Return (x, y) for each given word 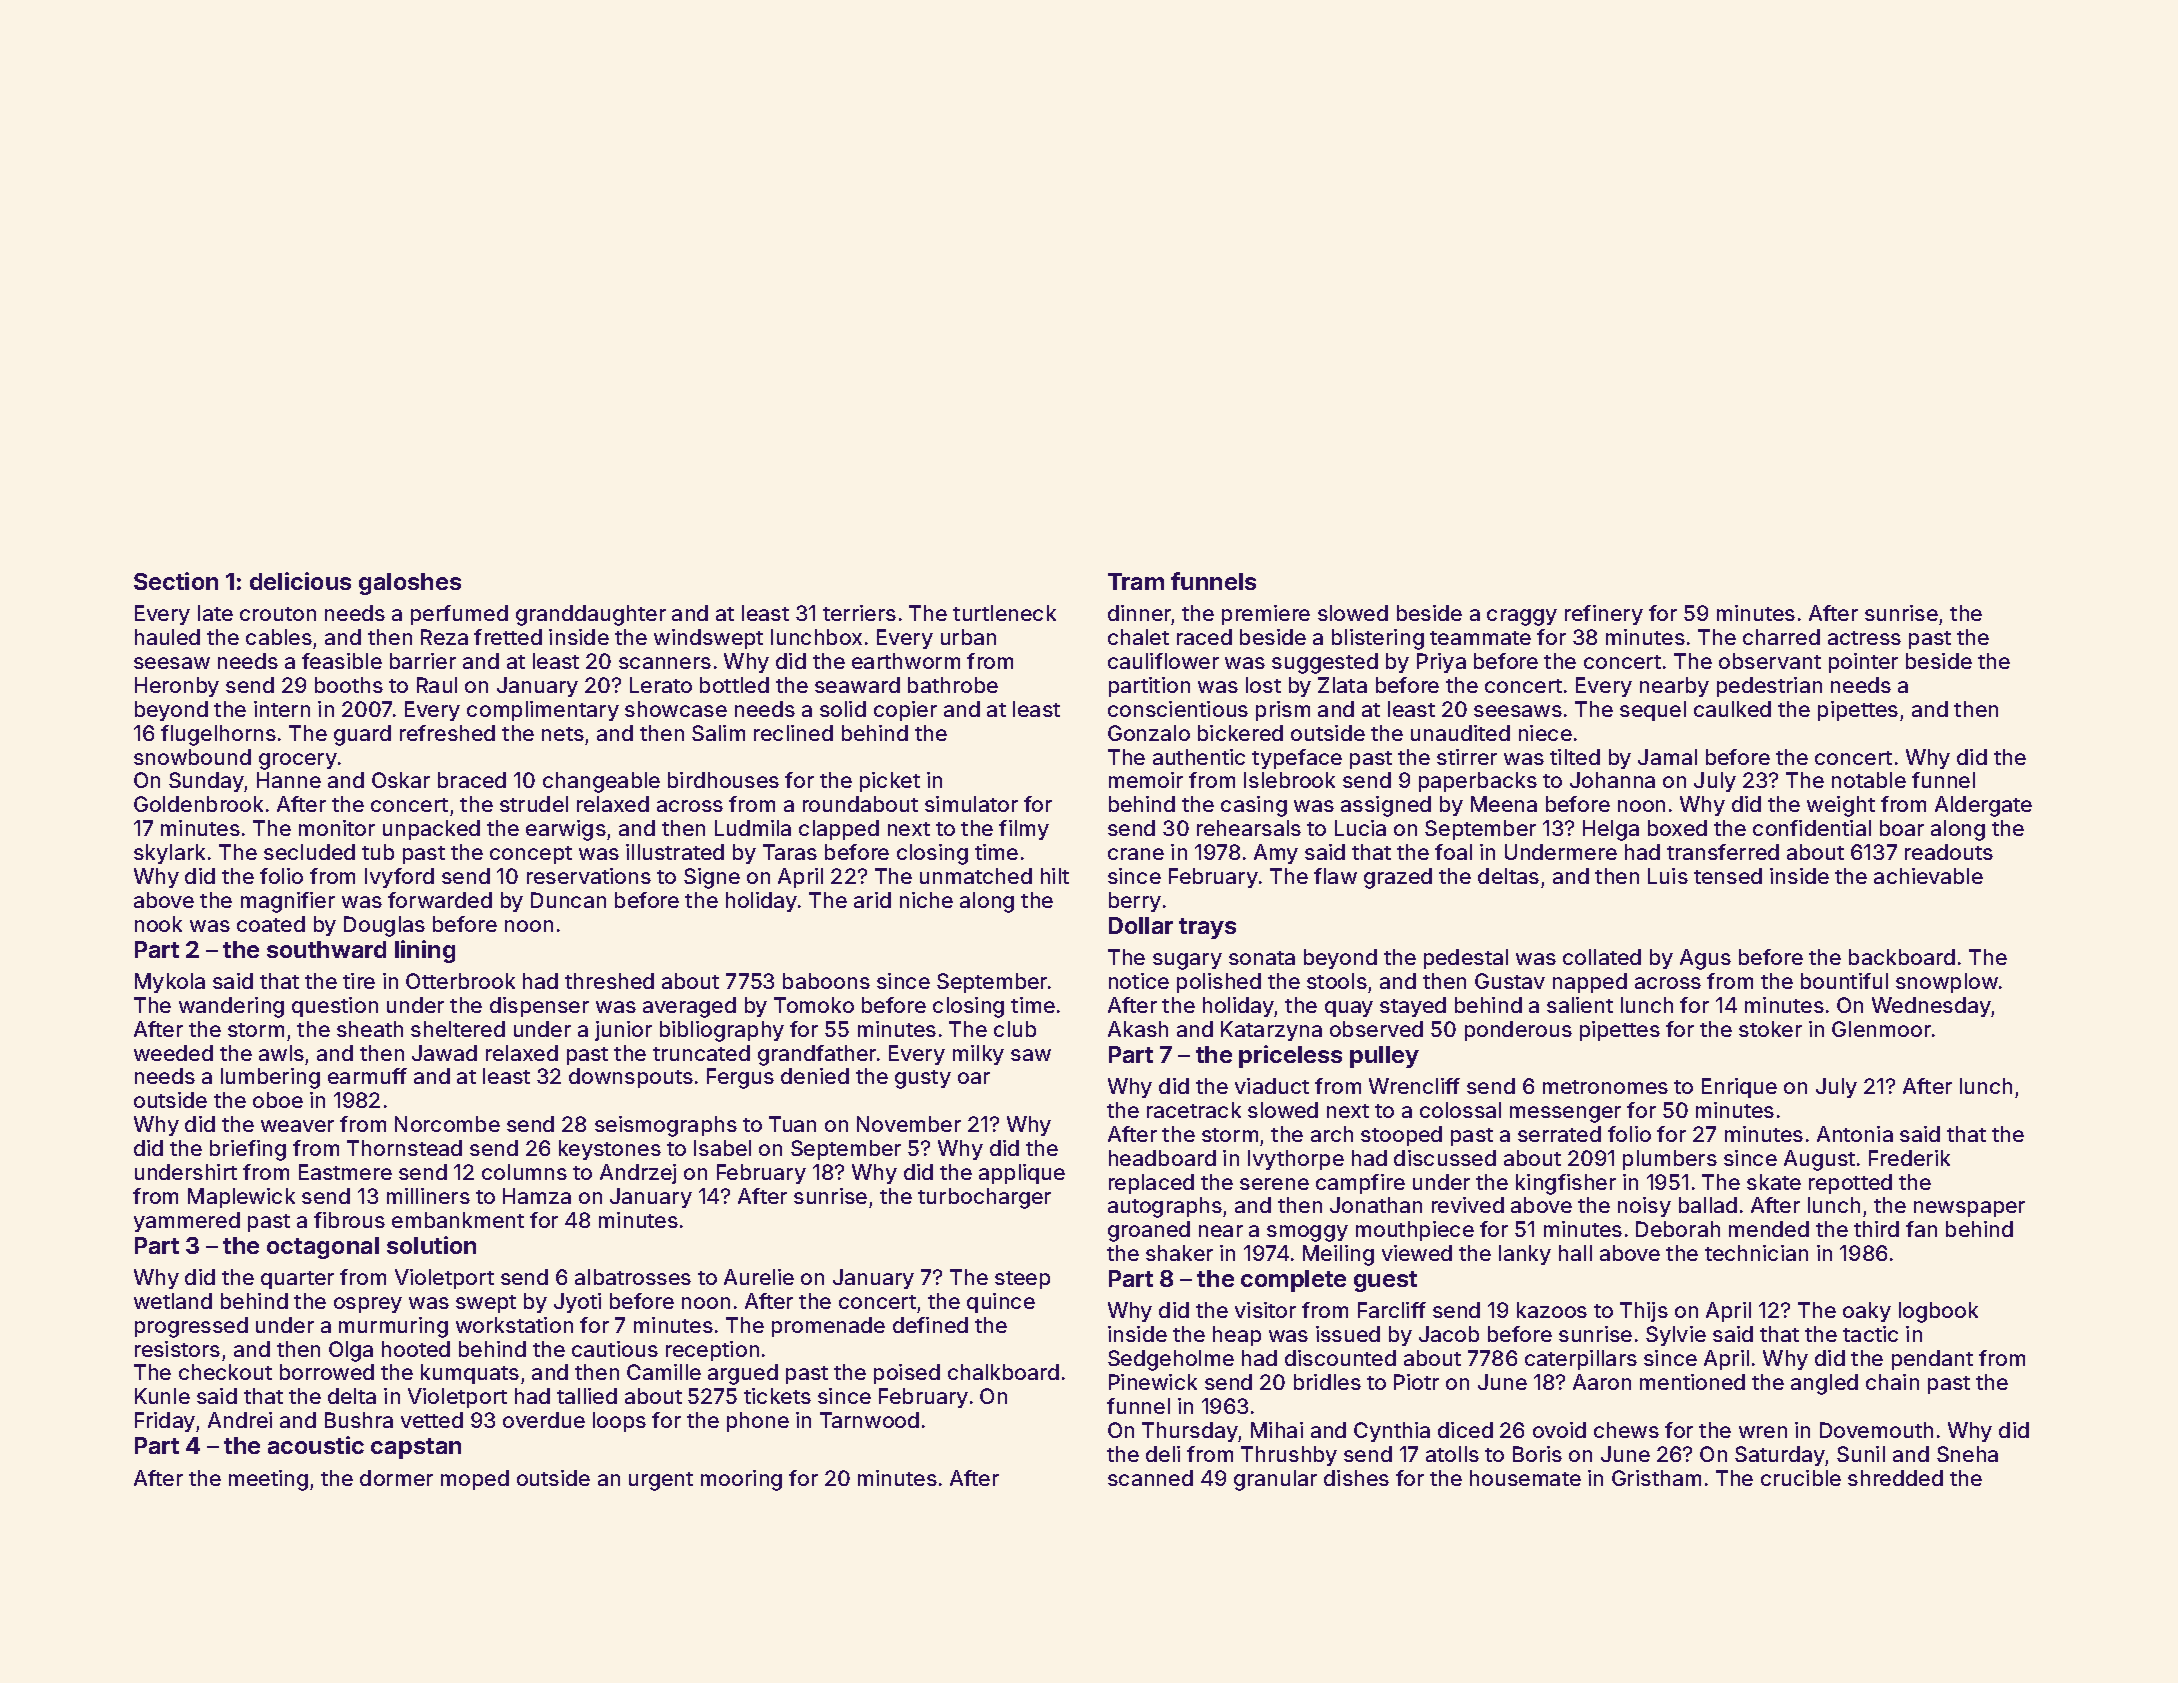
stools (1337, 981)
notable (1869, 780)
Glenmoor (1881, 1029)
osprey (368, 1305)
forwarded (440, 900)
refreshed (447, 733)
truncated (701, 1053)
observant (1770, 661)
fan (1921, 1229)
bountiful (1844, 981)
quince (1001, 1303)
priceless (1290, 1056)
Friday (165, 1422)
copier (905, 711)
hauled (167, 637)
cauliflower (1163, 661)
